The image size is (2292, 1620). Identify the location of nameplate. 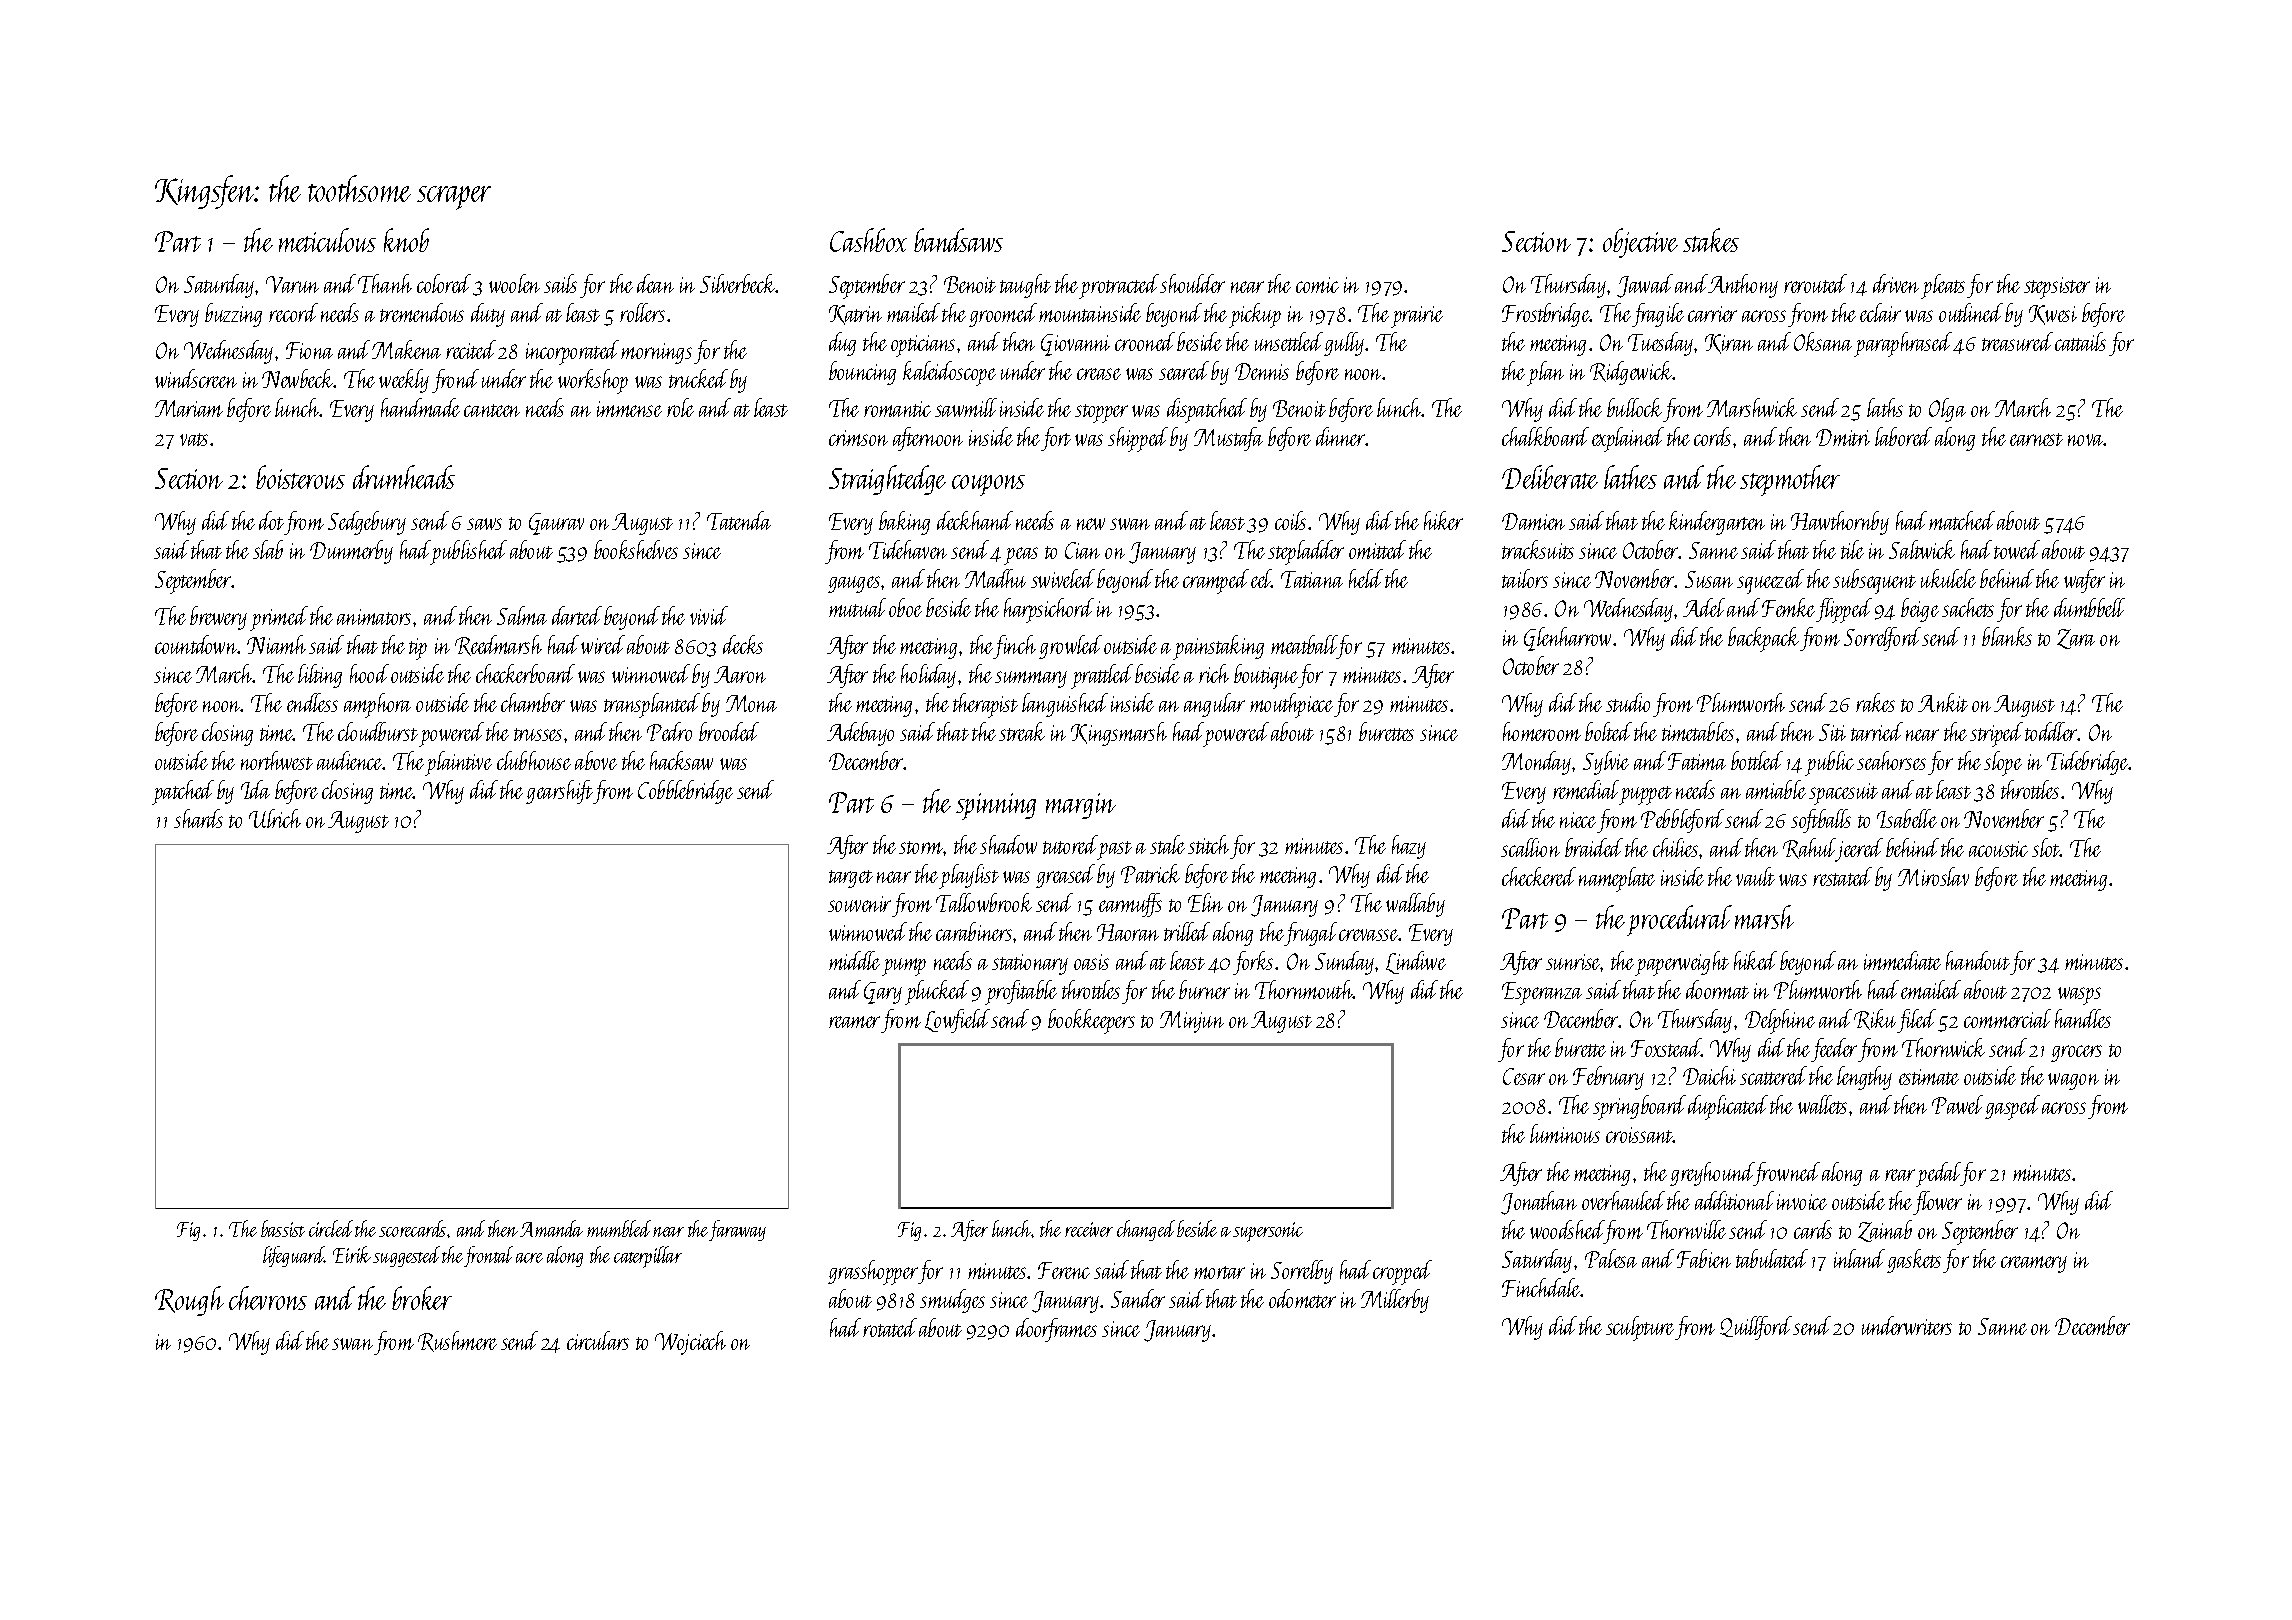
(1617, 879).
